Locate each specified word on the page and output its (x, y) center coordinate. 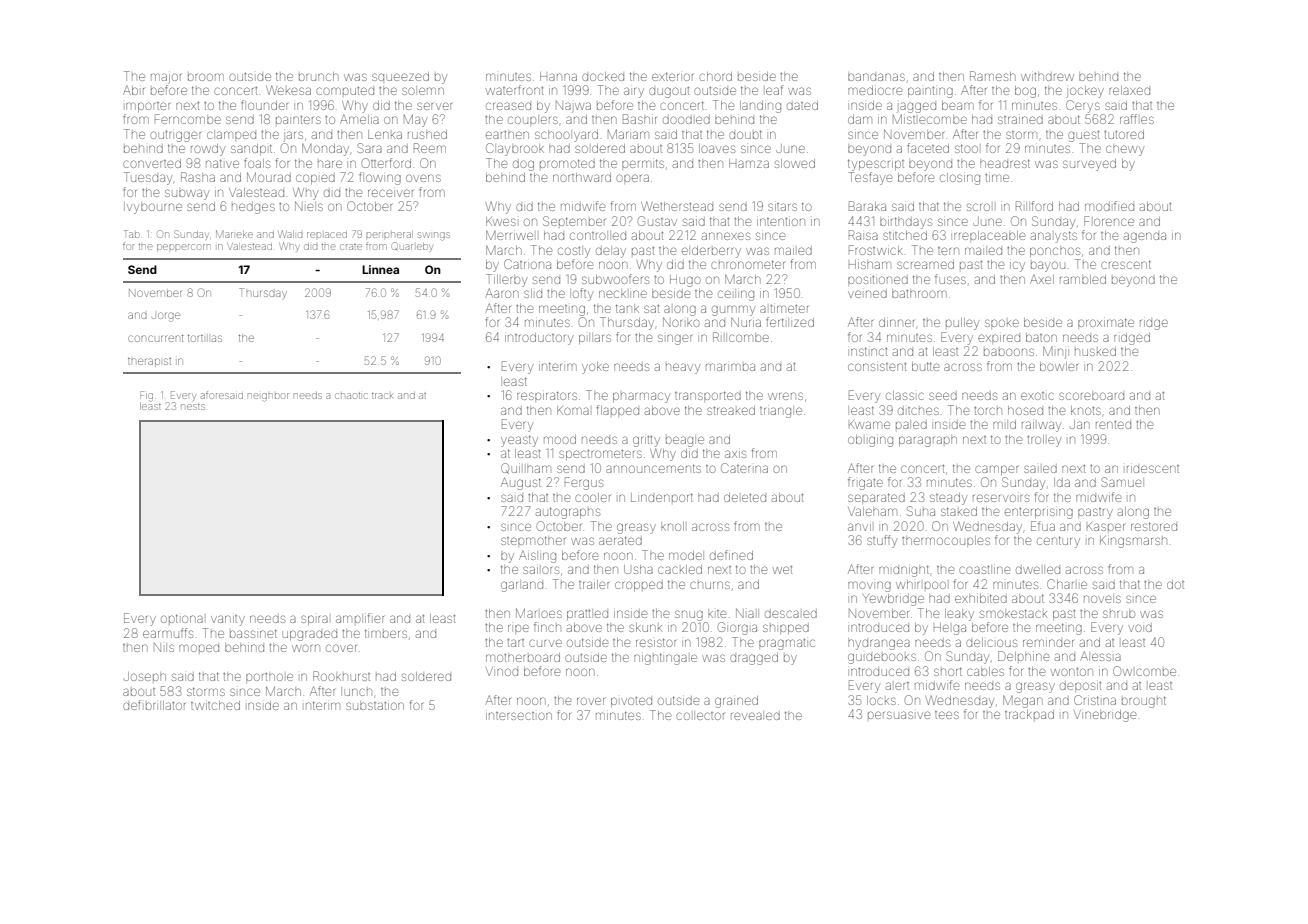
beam (958, 105)
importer (148, 107)
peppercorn (183, 248)
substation (375, 706)
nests (193, 407)
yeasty (519, 441)
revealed (755, 716)
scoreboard (1091, 396)
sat (651, 309)
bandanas (876, 77)
